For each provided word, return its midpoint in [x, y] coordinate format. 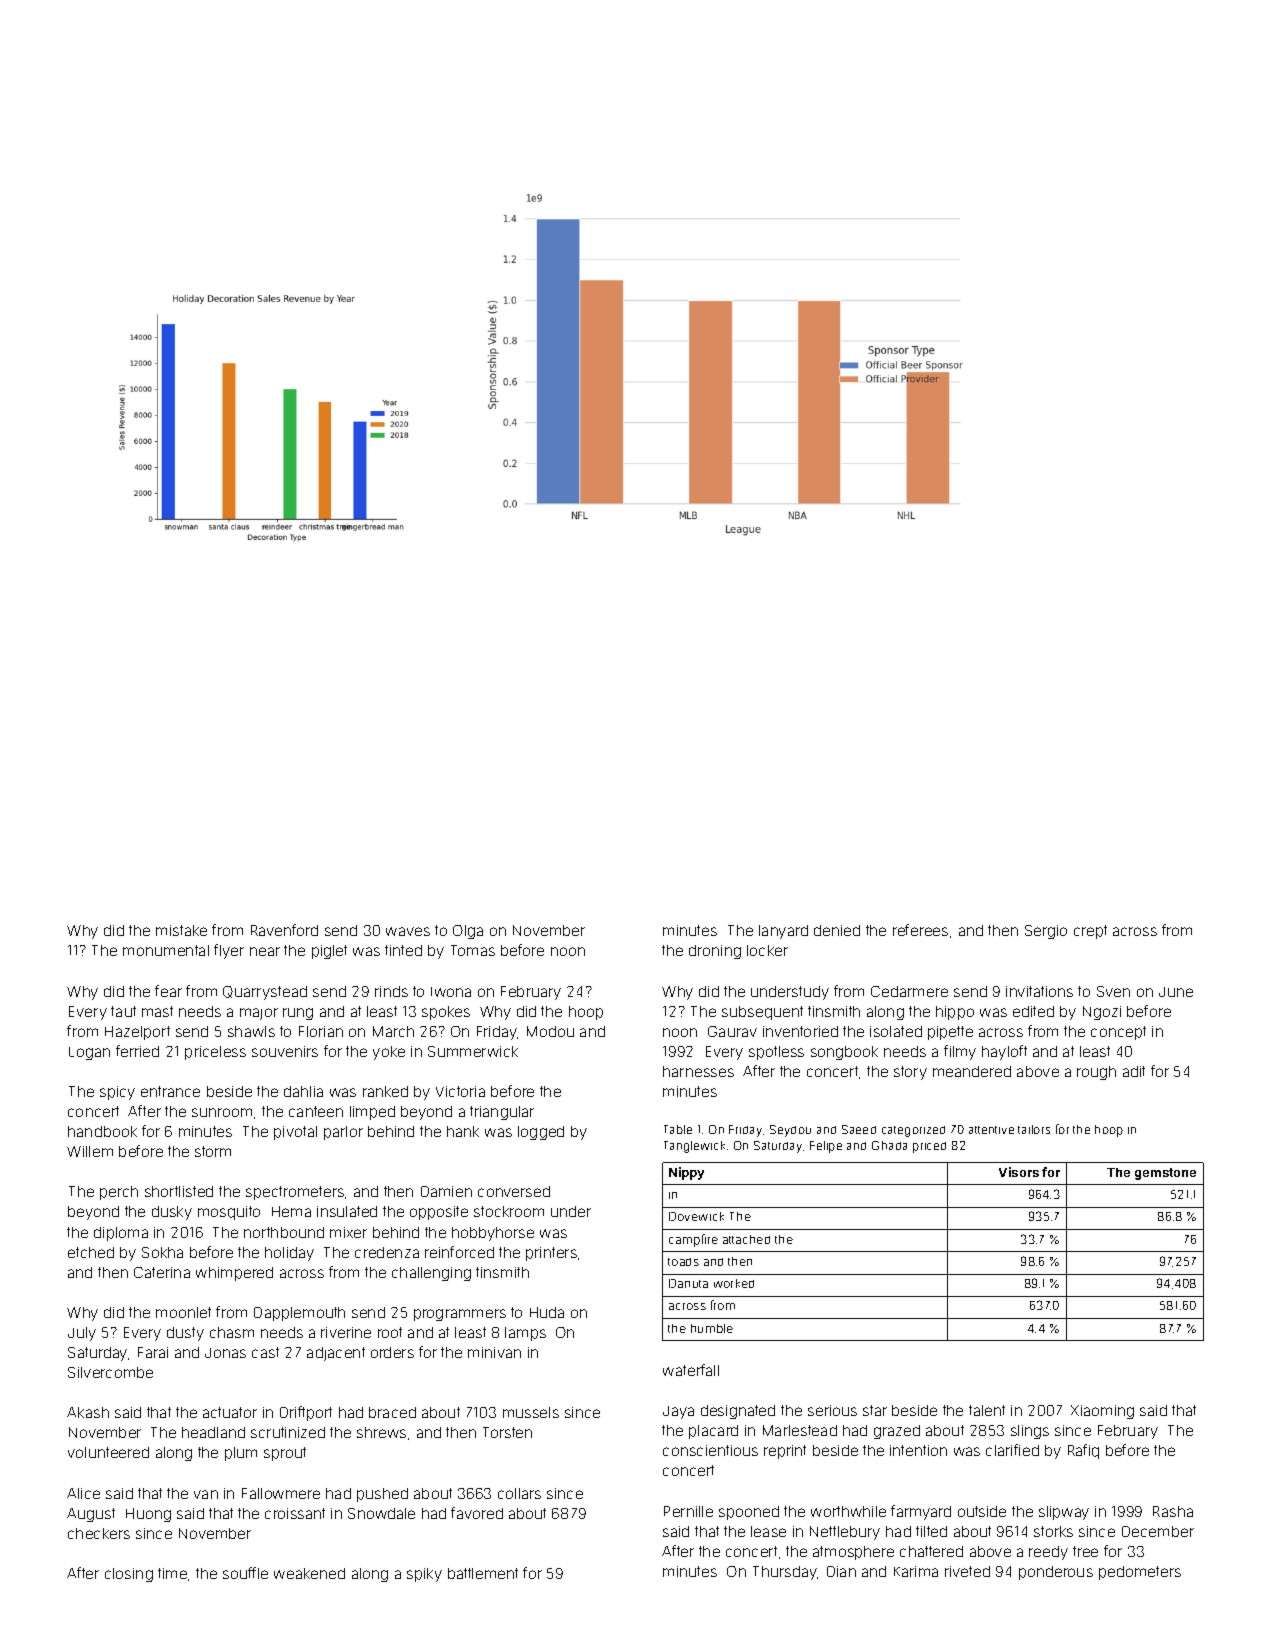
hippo [955, 1013]
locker [767, 950]
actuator [230, 1412]
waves [408, 931]
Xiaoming [1102, 1412]
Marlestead [800, 1430]
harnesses [698, 1071]
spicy [117, 1093]
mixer [348, 1232]
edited [1033, 1011]
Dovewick [696, 1216]
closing [129, 1575]
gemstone [1165, 1174]
